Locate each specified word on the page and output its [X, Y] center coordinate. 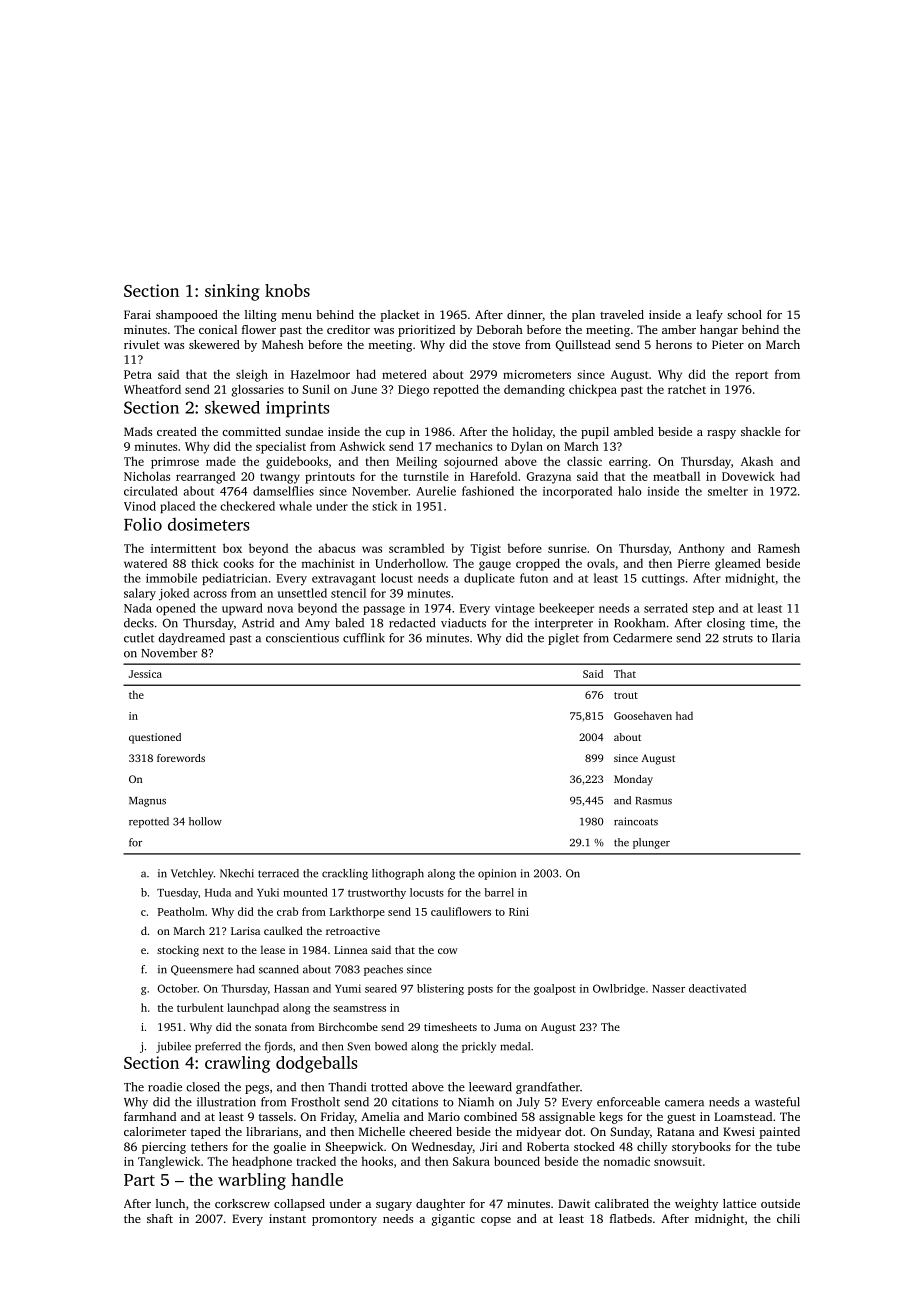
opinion [497, 874]
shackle [761, 431]
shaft [160, 1218]
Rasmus [654, 801]
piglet [563, 639]
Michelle [382, 1131]
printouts [330, 478]
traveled [622, 314]
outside [780, 1203]
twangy [280, 478]
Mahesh [283, 344]
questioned [155, 738]
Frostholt [315, 1102]
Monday [633, 780]
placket [400, 316]
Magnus [147, 802]
